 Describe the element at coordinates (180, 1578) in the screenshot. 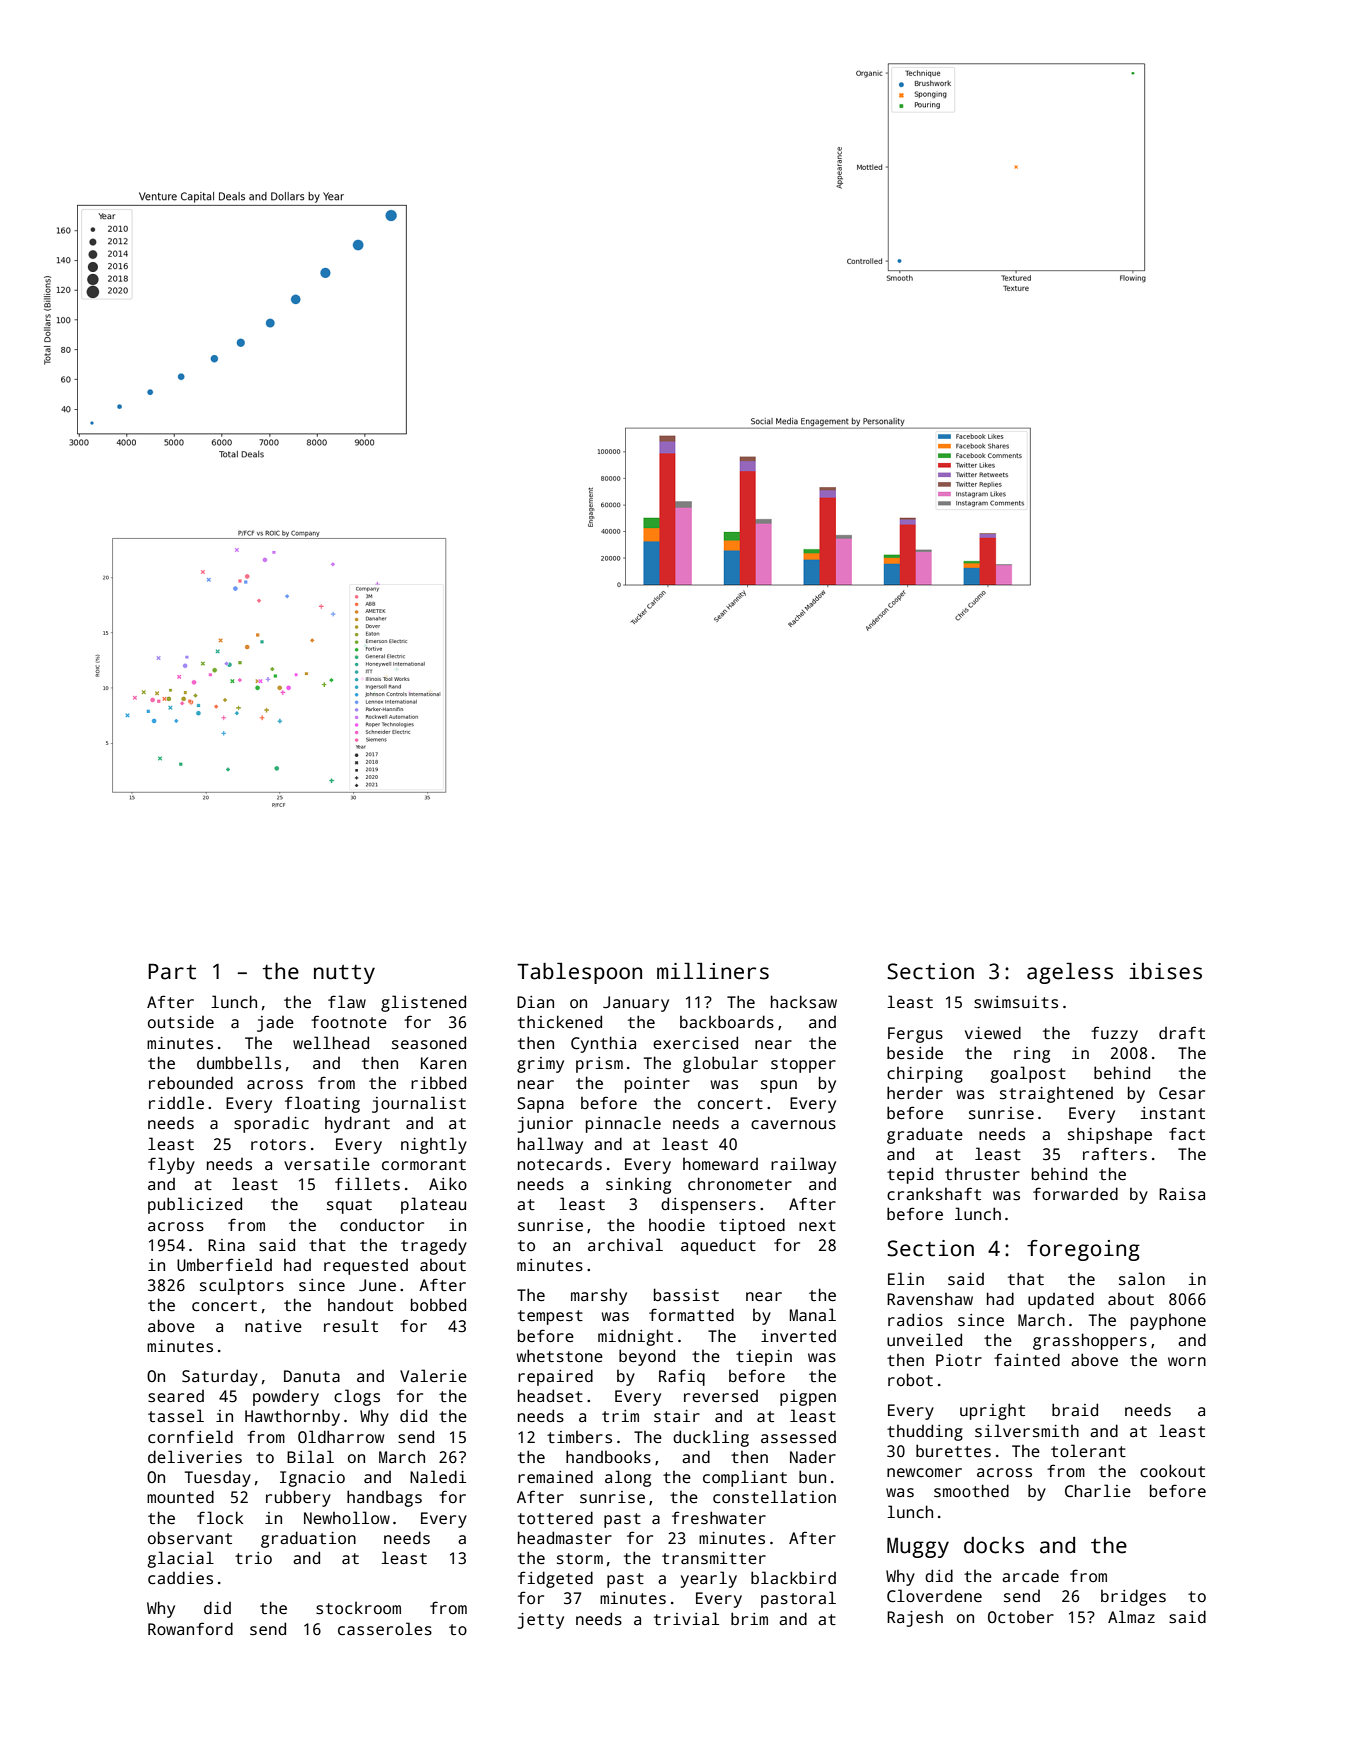

I see `caddies` at that location.
